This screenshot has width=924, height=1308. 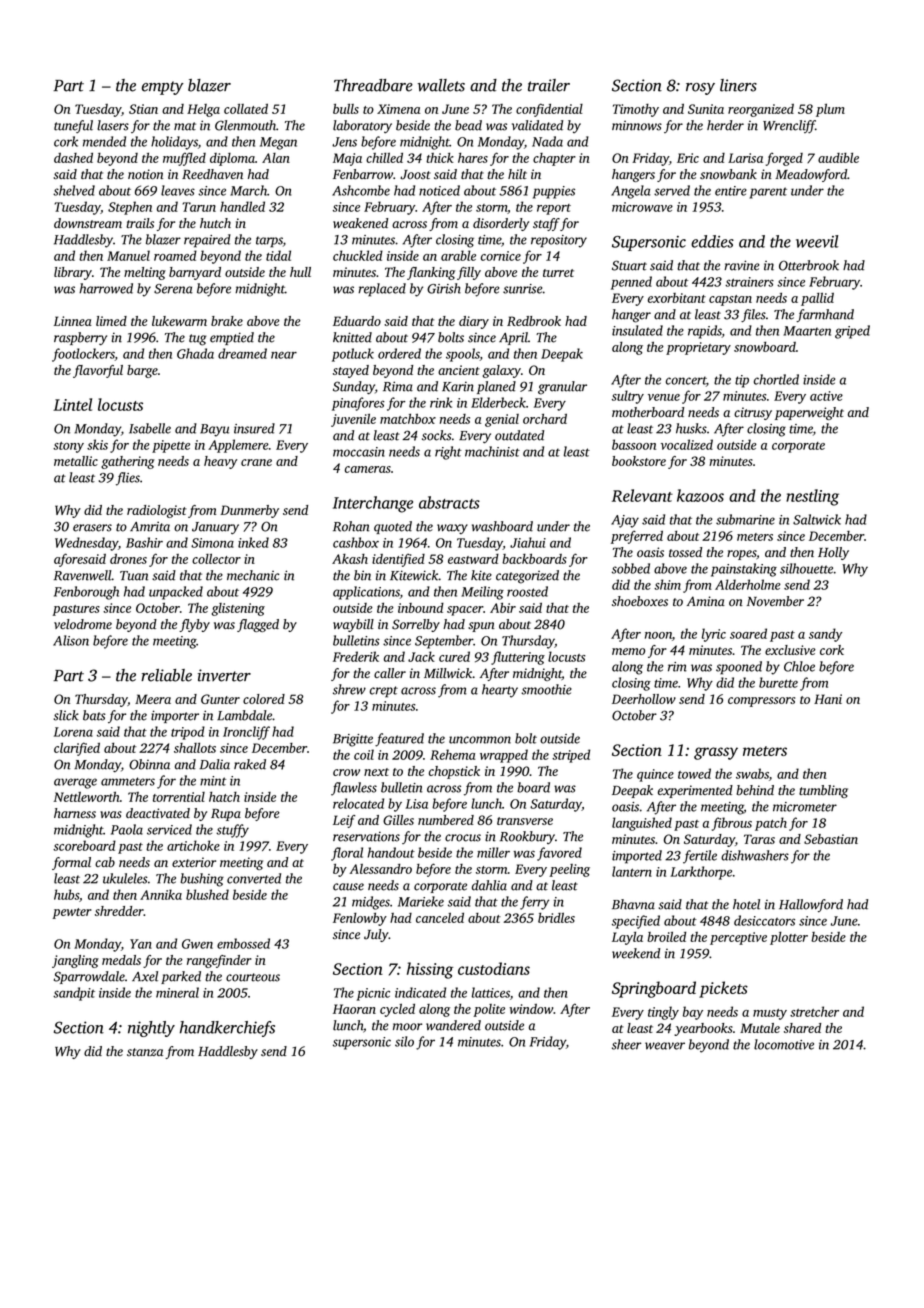 I want to click on silo, so click(x=404, y=1041).
